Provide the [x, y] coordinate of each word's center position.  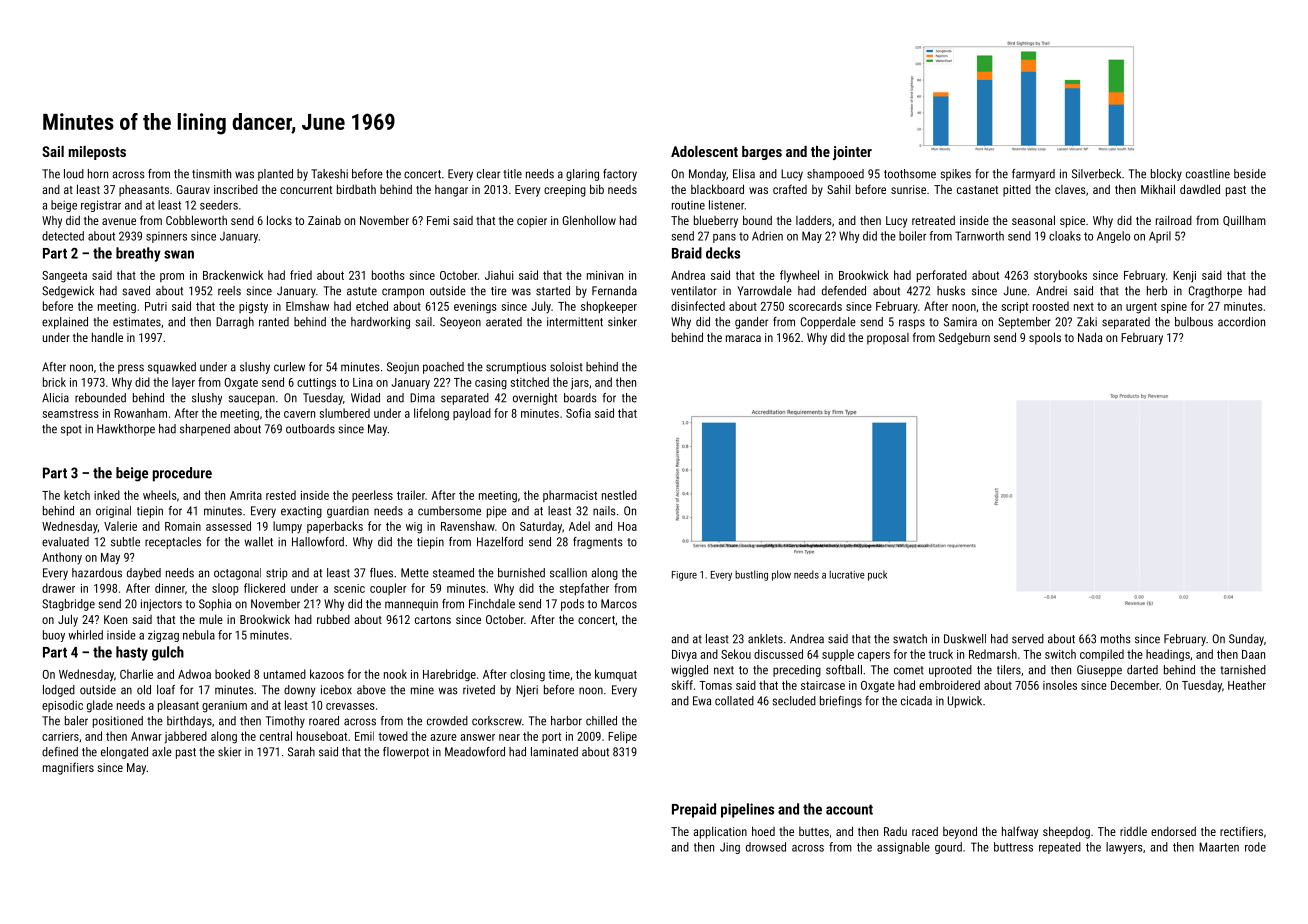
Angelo [1113, 237]
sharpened [205, 430]
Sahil [838, 189]
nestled [619, 495]
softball [844, 670]
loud [74, 174]
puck [877, 575]
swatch [910, 639]
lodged [59, 691]
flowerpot [406, 753]
